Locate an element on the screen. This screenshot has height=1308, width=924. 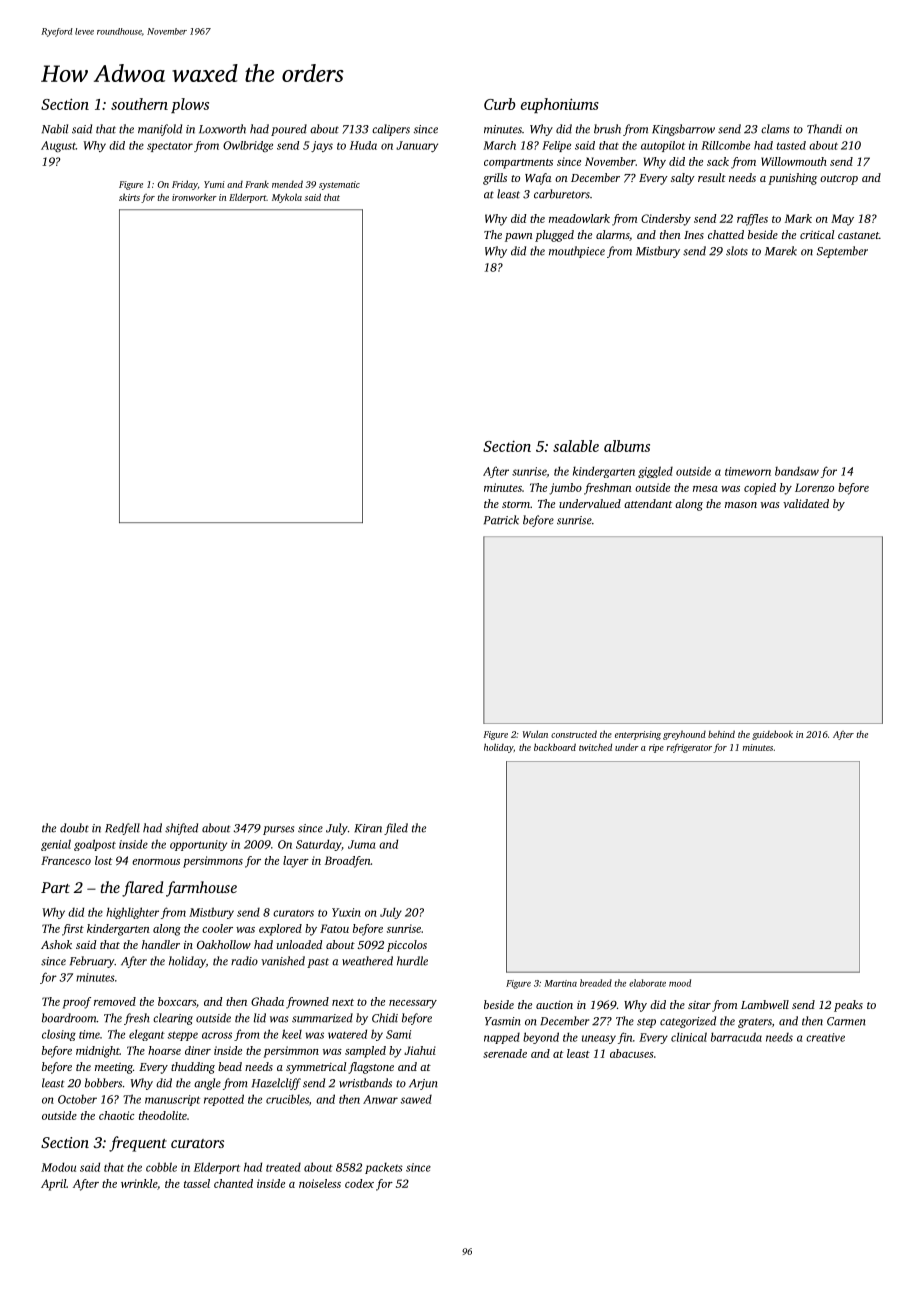
Thandi is located at coordinates (824, 129).
